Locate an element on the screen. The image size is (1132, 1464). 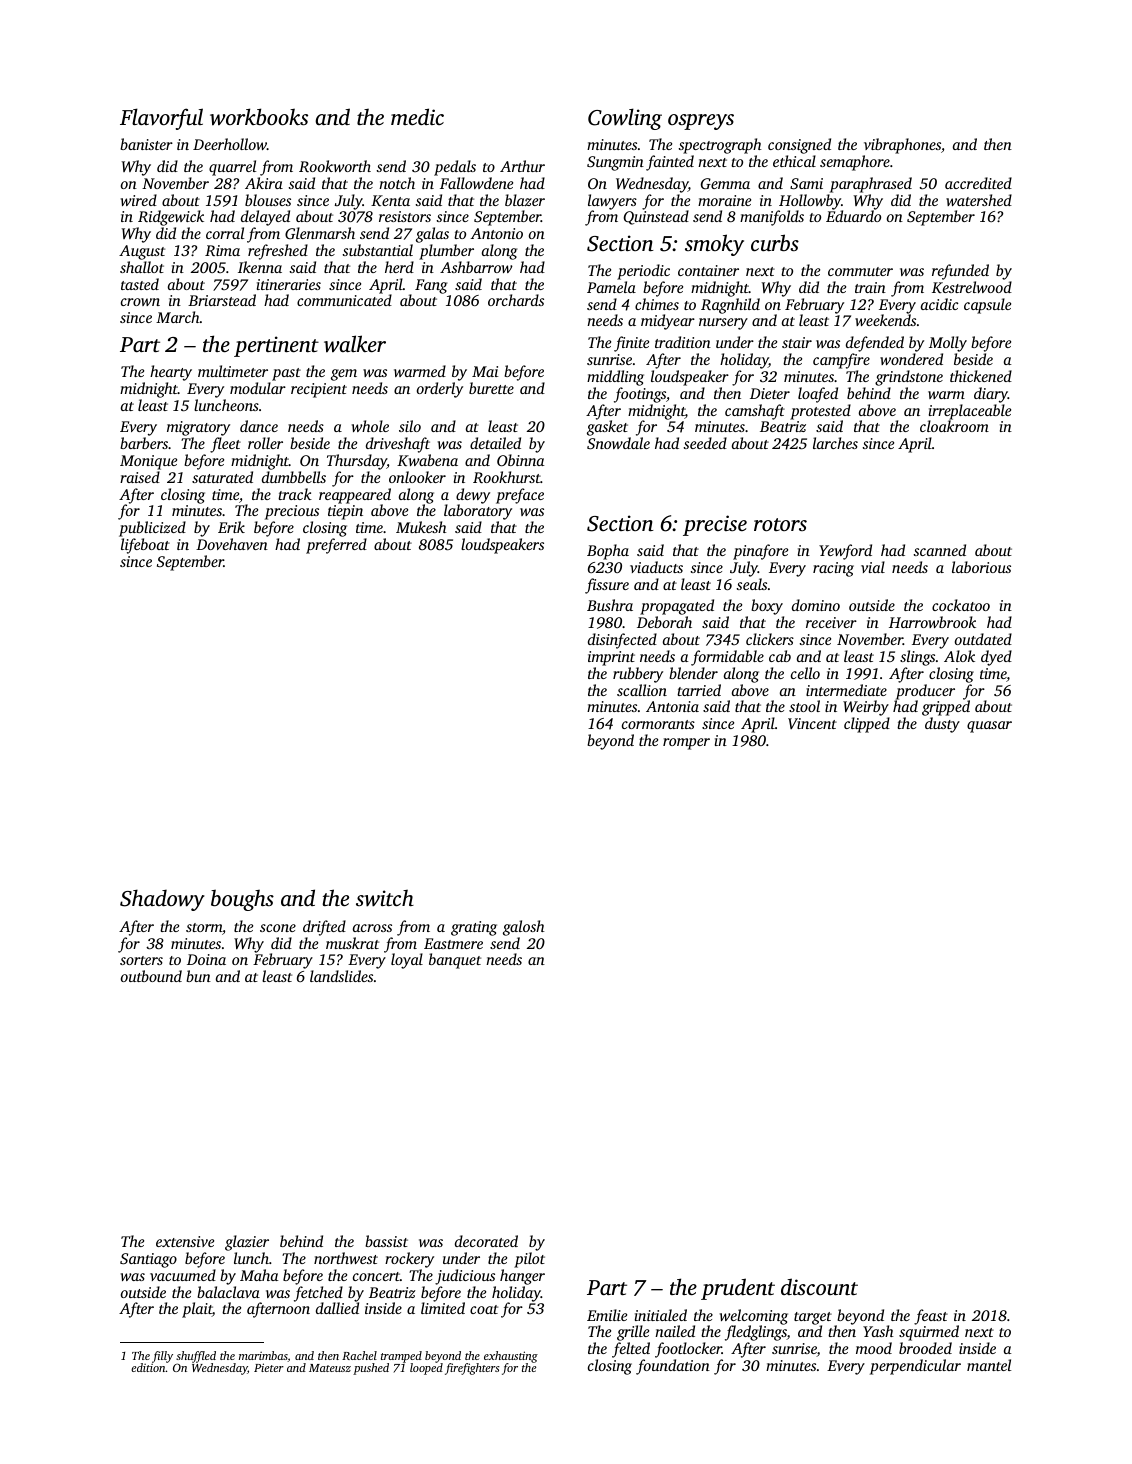
perpendicular is located at coordinates (915, 1367).
